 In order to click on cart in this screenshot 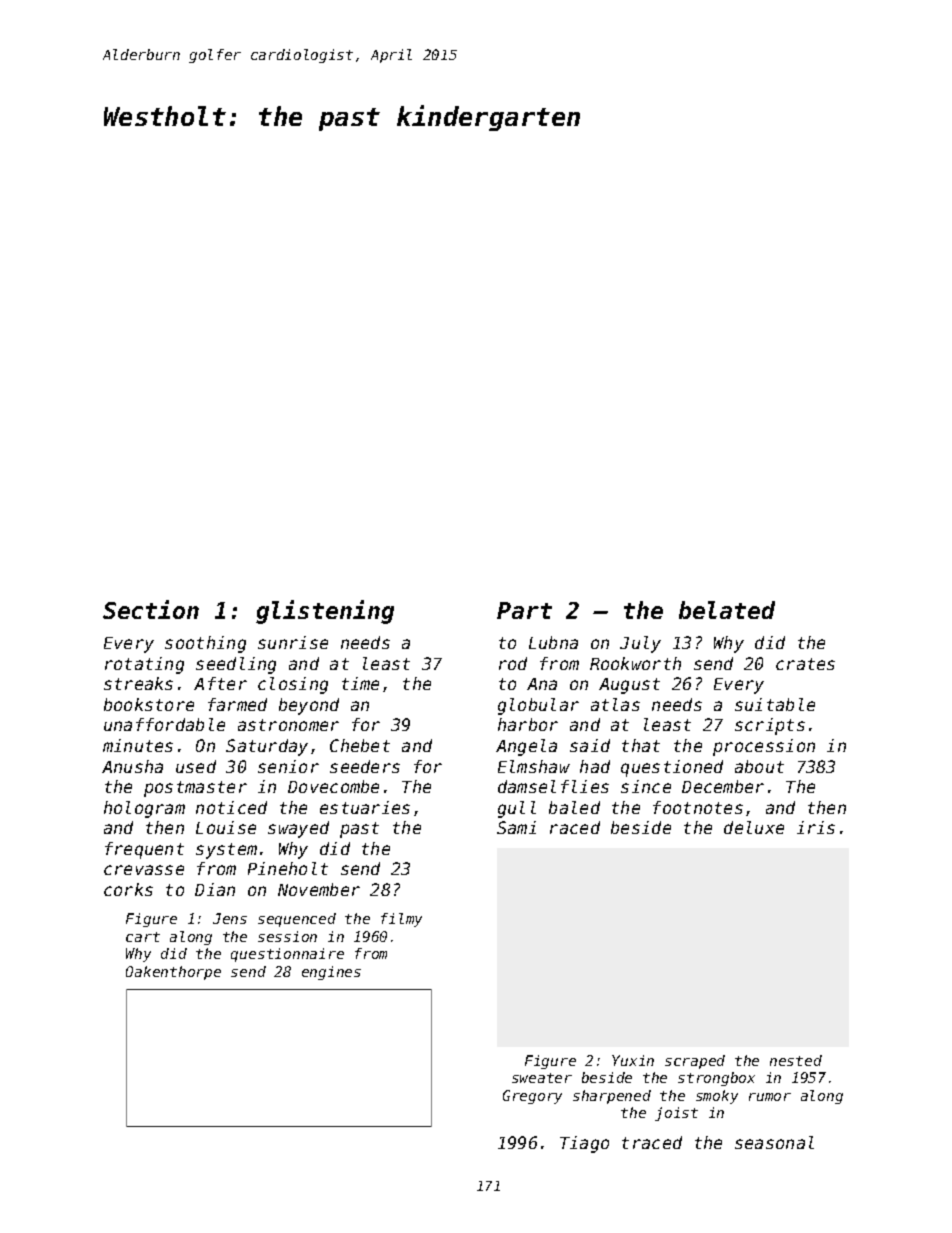, I will do `click(143, 937)`.
